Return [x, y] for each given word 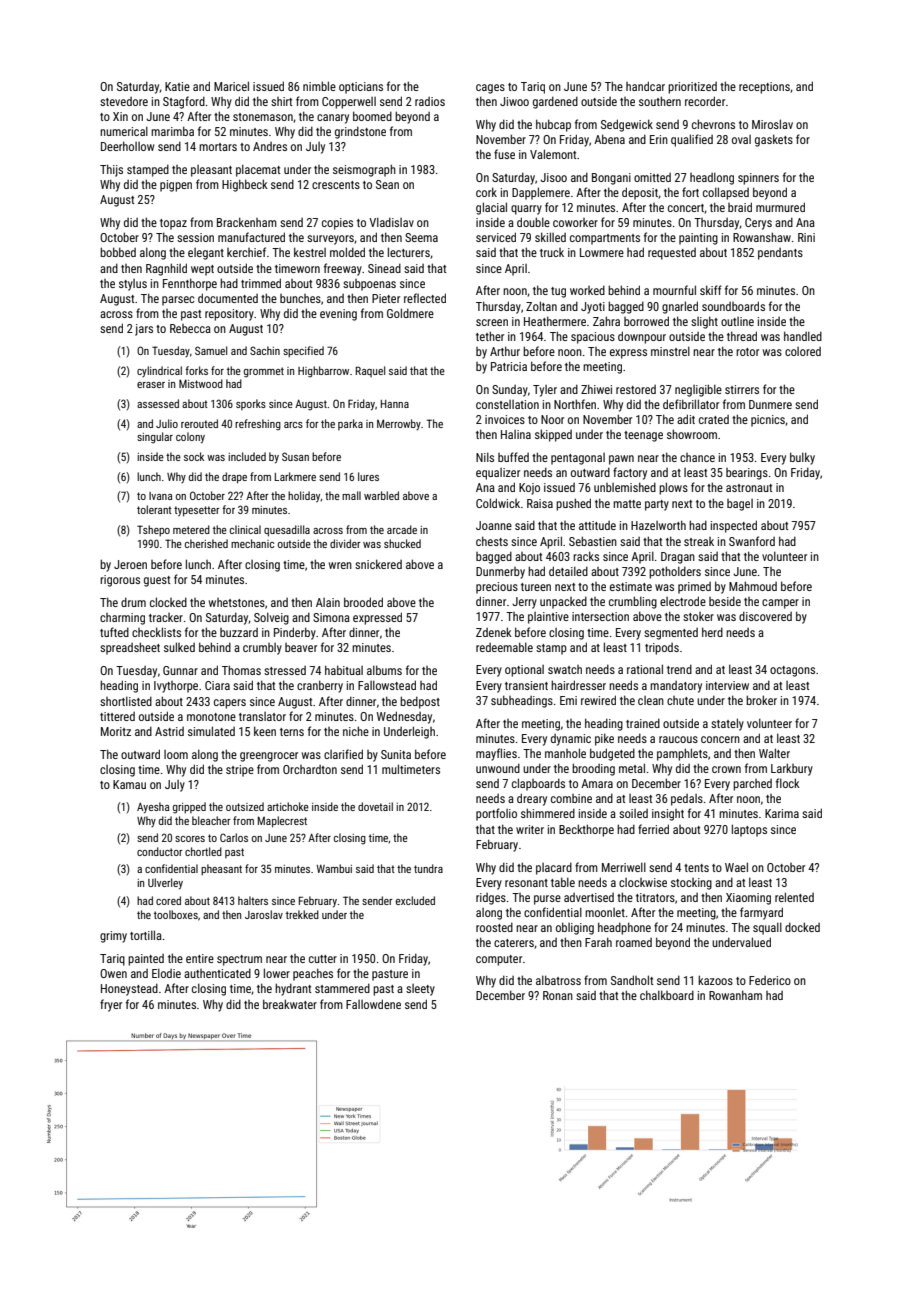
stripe [240, 771]
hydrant [293, 989]
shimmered [548, 813]
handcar [645, 86]
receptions [764, 88]
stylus [133, 285]
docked [802, 927]
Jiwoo [514, 101]
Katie [177, 86]
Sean [387, 184]
